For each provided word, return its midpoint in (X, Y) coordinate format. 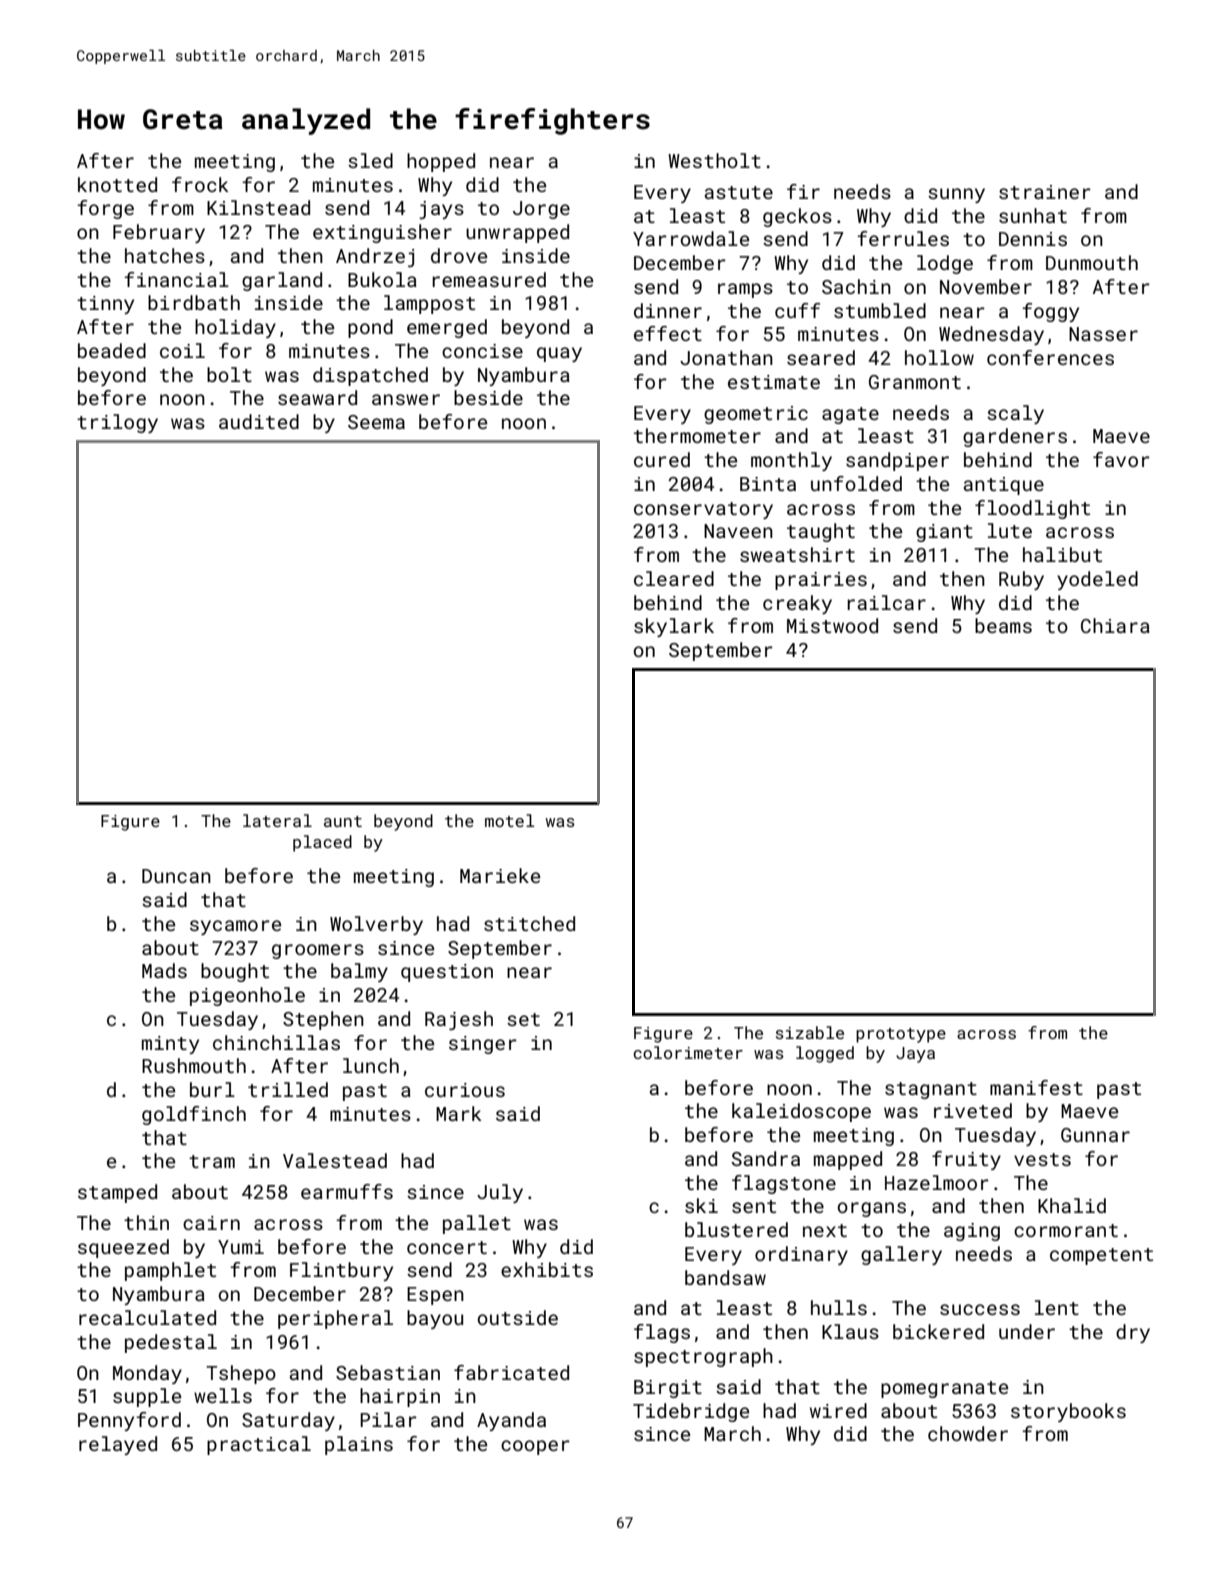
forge (105, 209)
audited (259, 421)
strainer (1045, 192)
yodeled (1097, 580)
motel (509, 820)
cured (662, 459)
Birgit (668, 1389)
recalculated (147, 1317)
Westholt (714, 160)
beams (1003, 625)
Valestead (335, 1160)
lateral (277, 820)
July (500, 1193)
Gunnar (1095, 1135)
